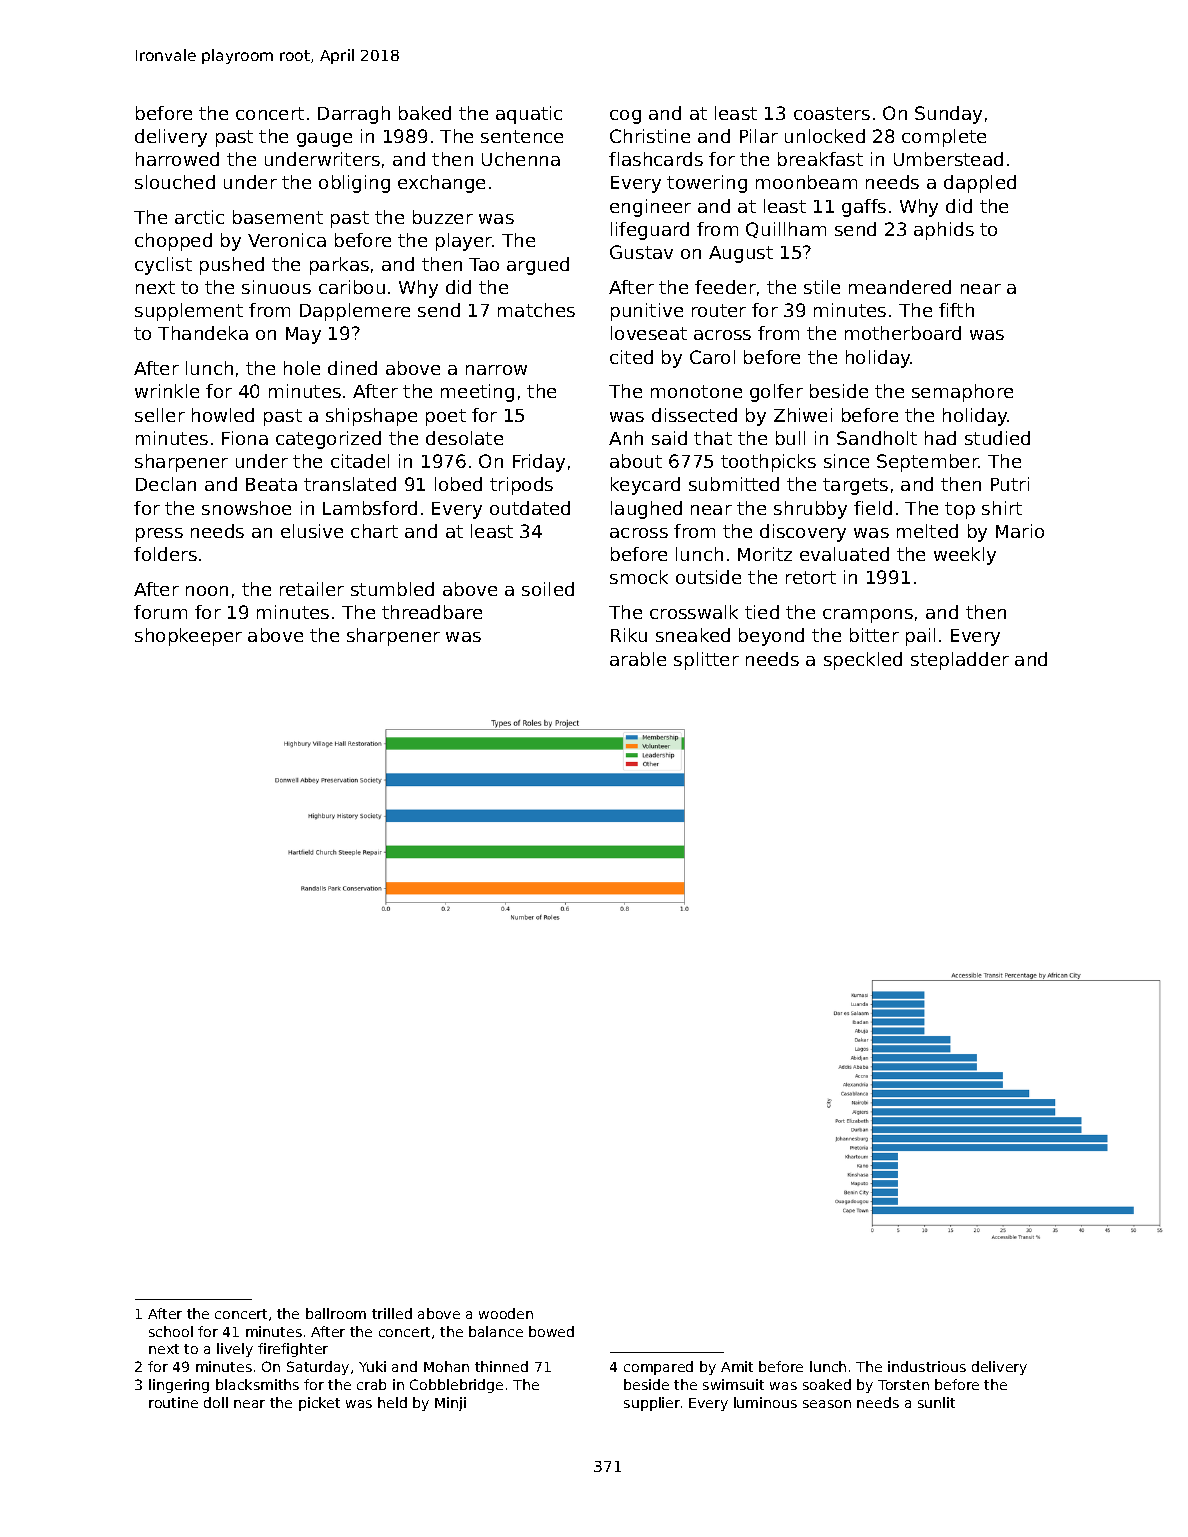 This screenshot has width=1188, height=1537. Describe the element at coordinates (188, 637) in the screenshot. I see `shopkeeper` at that location.
